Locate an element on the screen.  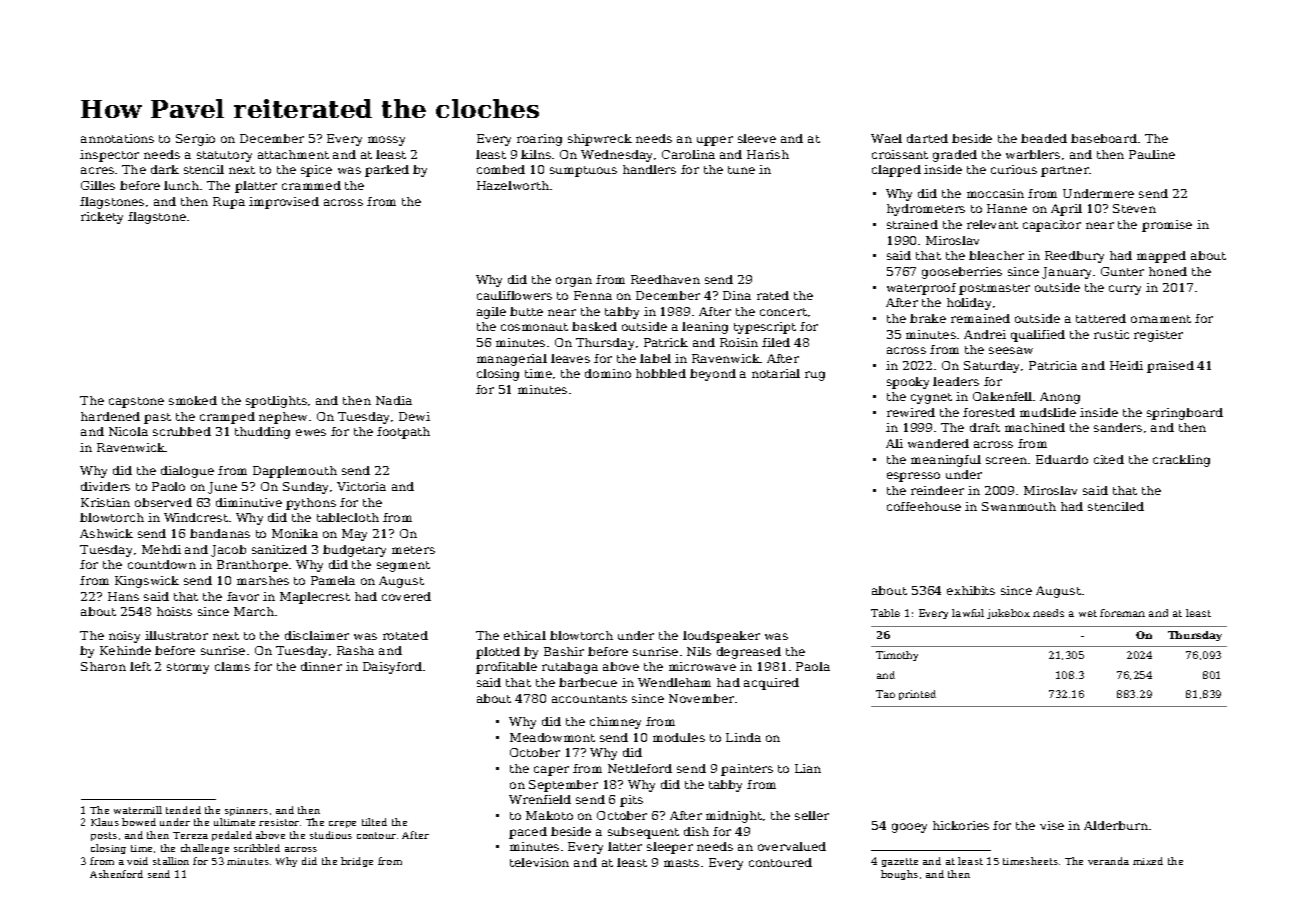
Rupa is located at coordinates (229, 203).
